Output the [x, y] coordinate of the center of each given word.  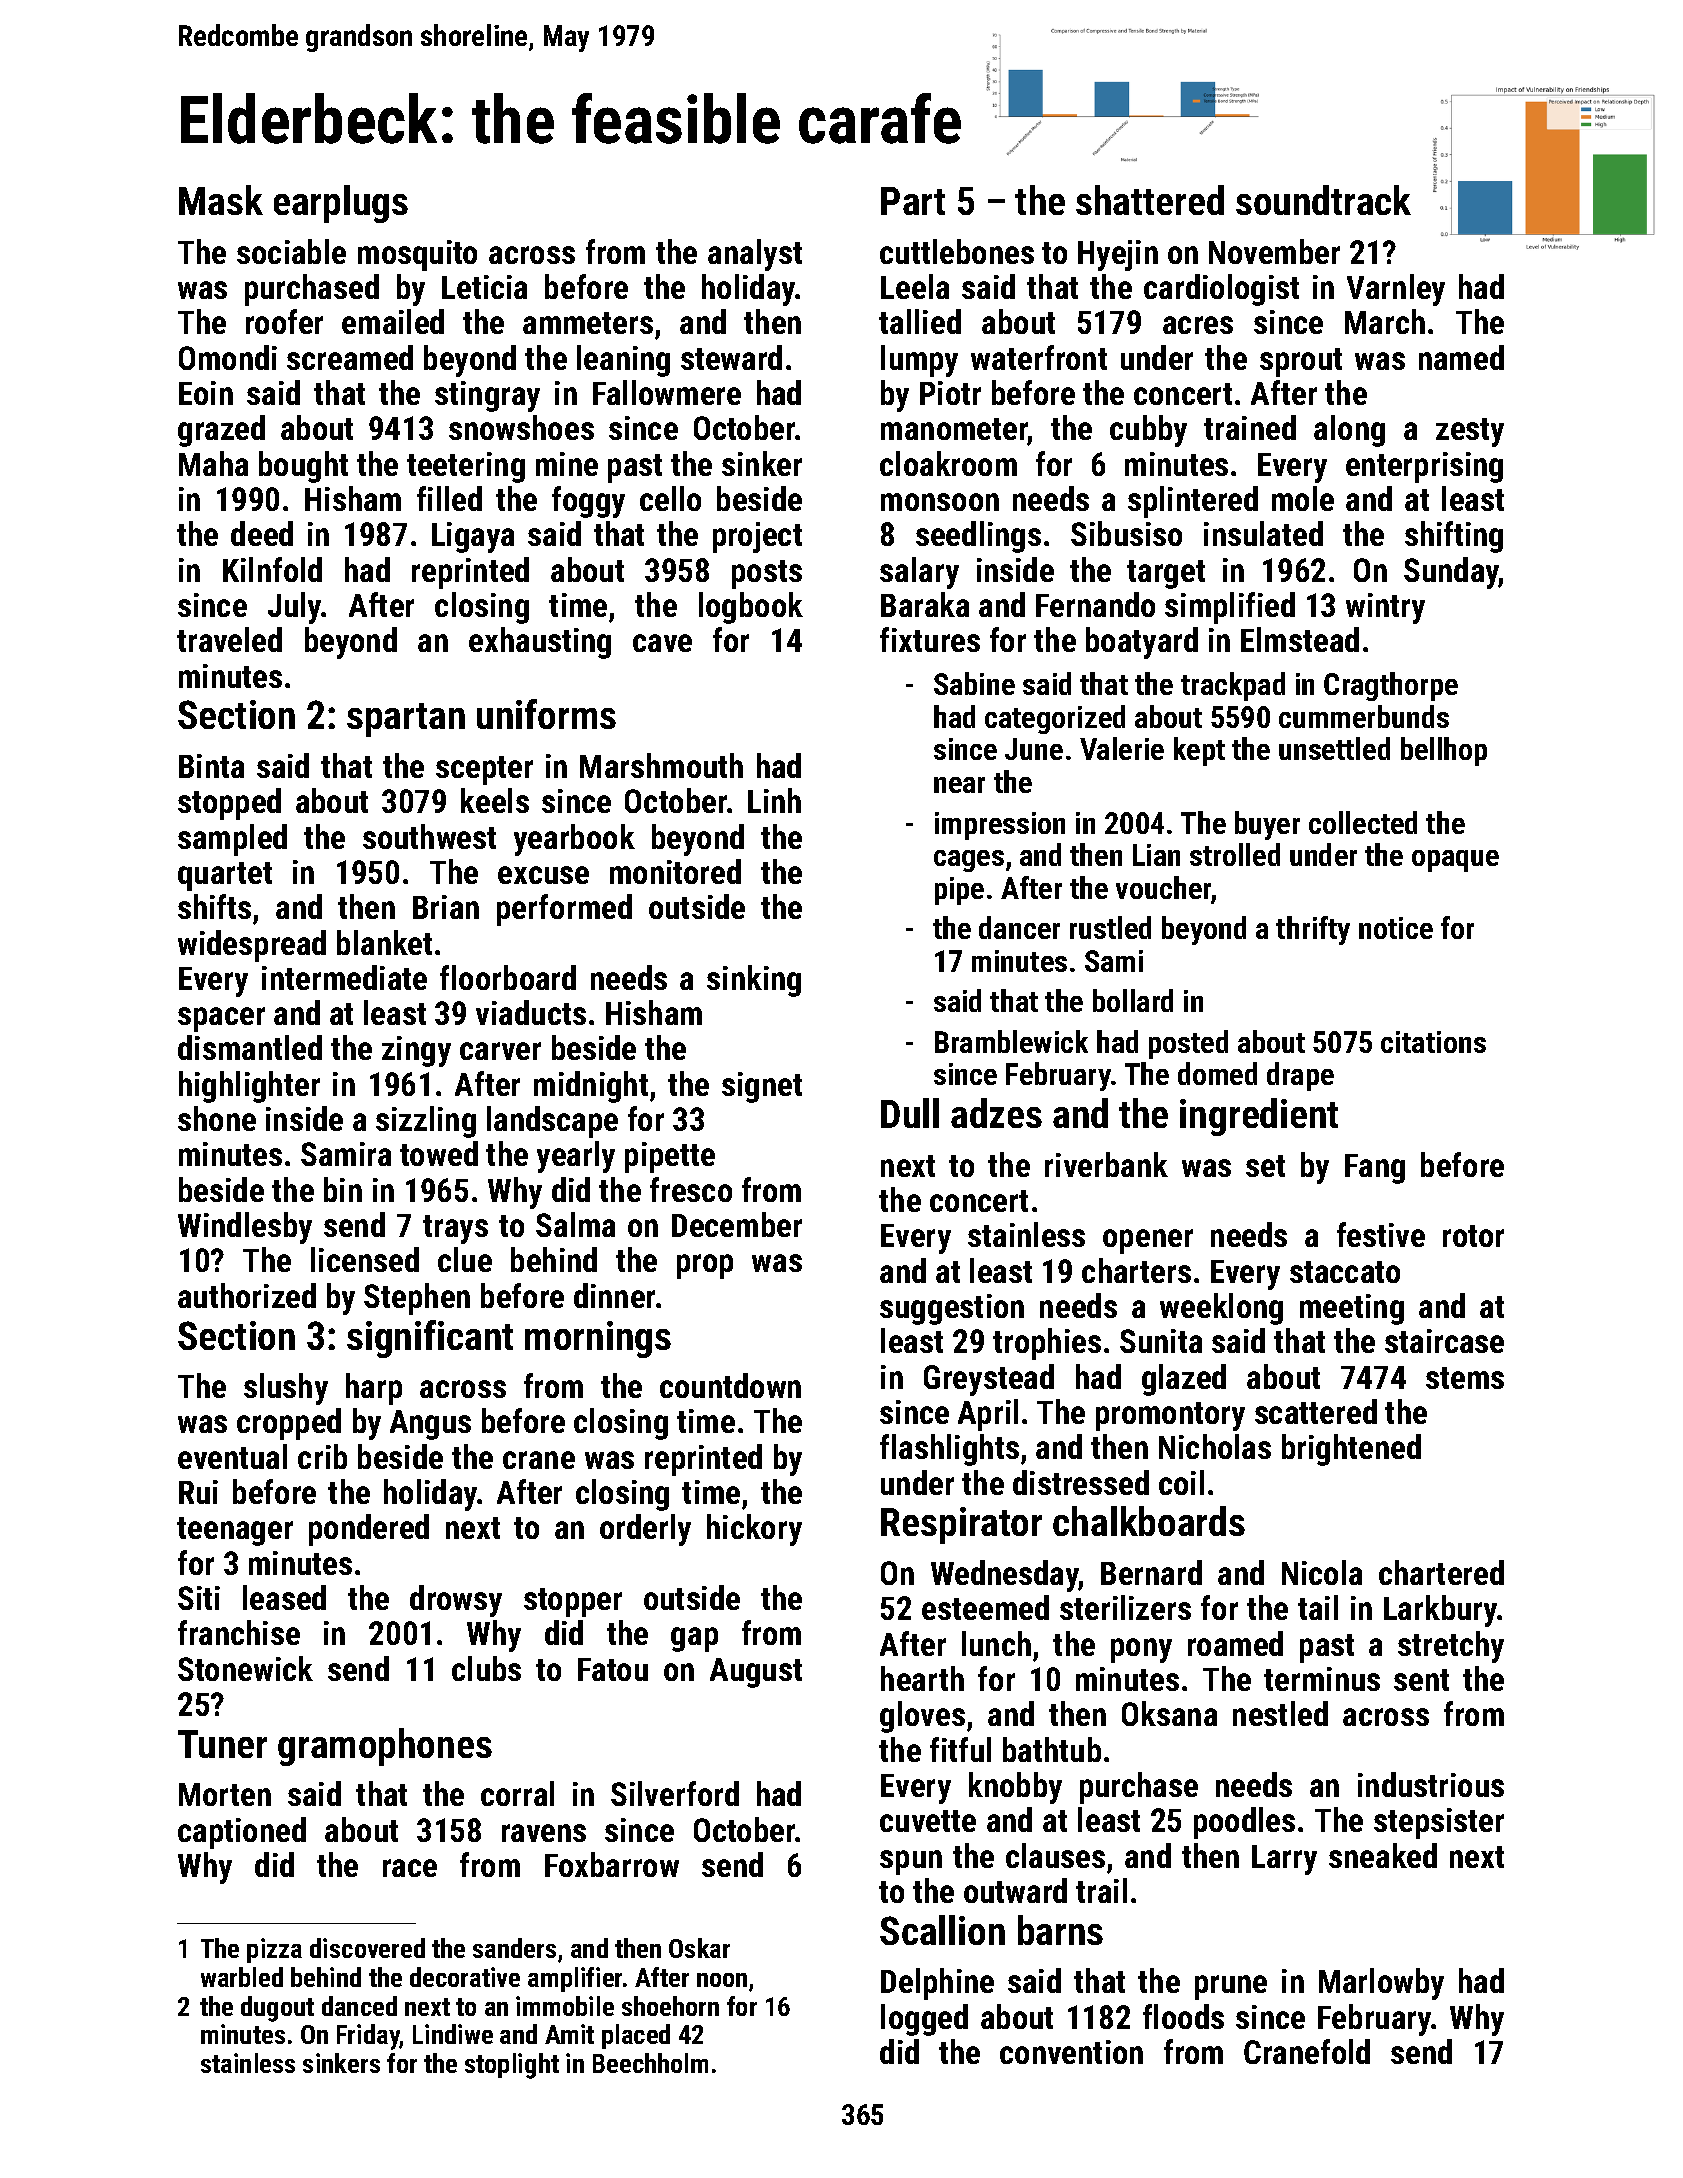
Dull [910, 1113]
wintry [1385, 608]
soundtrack [1323, 200]
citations [1433, 1042]
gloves [922, 1717]
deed [262, 533]
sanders [514, 1948]
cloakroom [948, 463]
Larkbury [1441, 1611]
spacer [221, 1019]
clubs [486, 1668]
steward [731, 357]
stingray [487, 396]
